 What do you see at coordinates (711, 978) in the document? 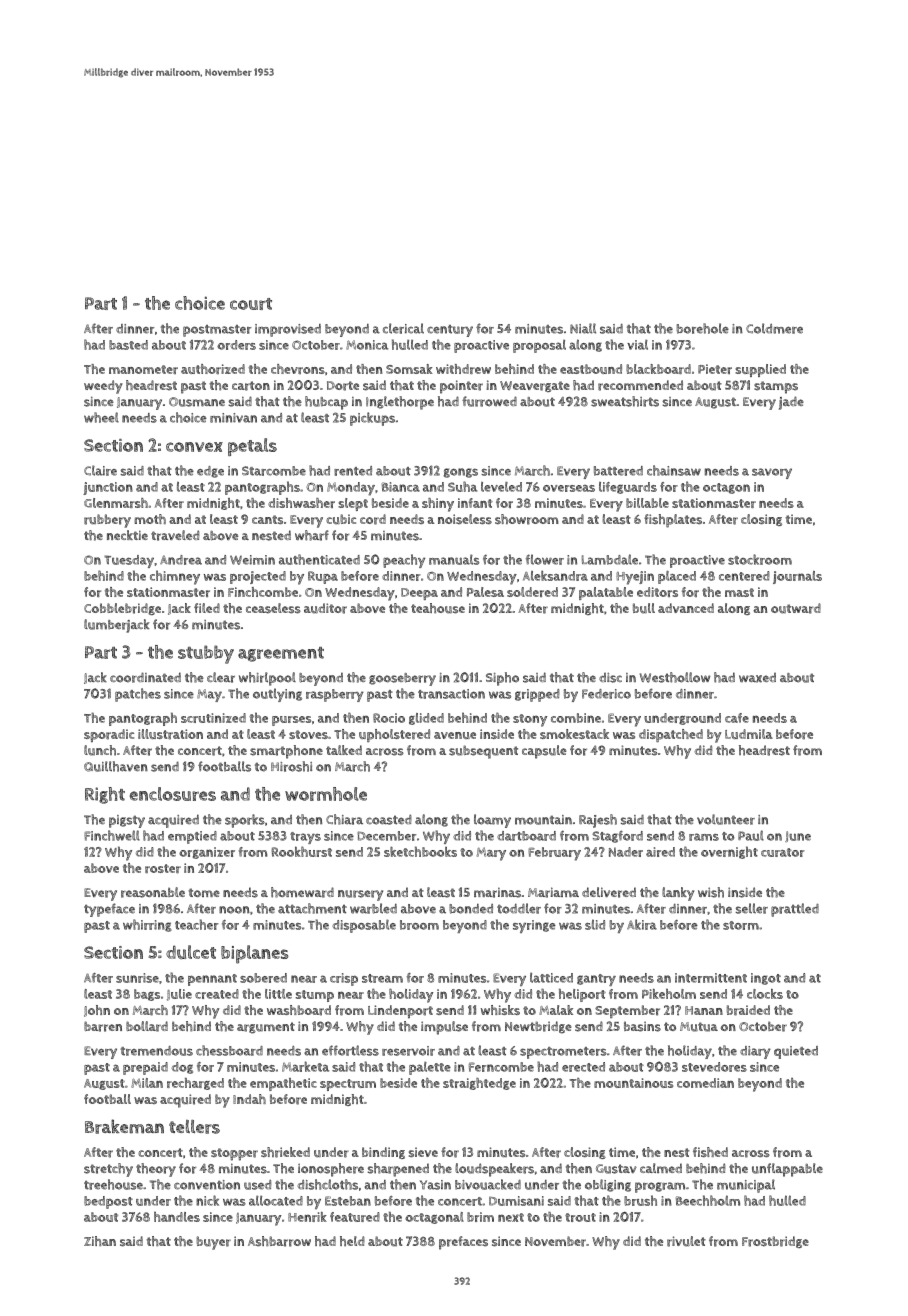
I see `intermittent` at bounding box center [711, 978].
